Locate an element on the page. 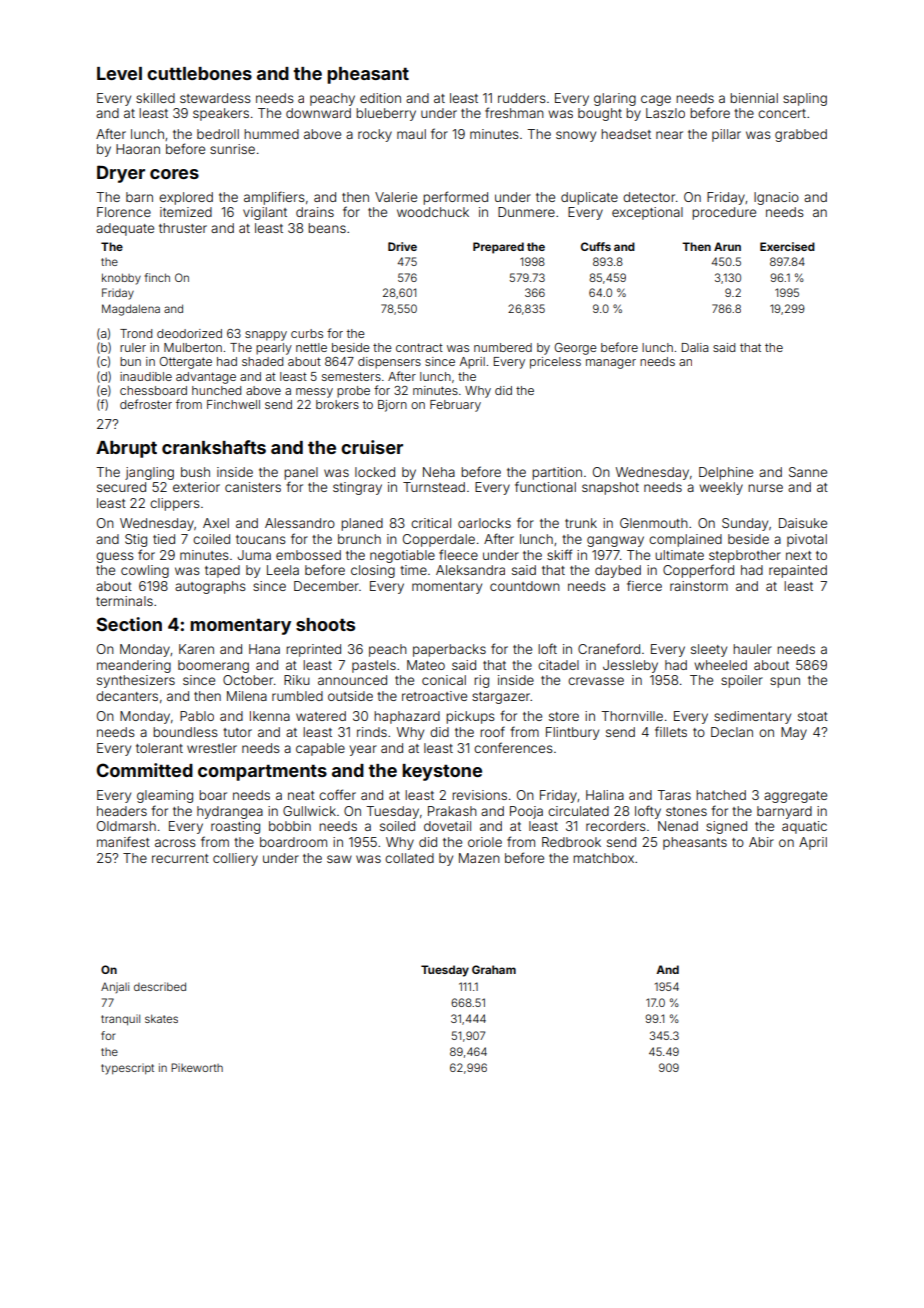 The width and height of the image is (924, 1308). matchbox is located at coordinates (603, 858).
